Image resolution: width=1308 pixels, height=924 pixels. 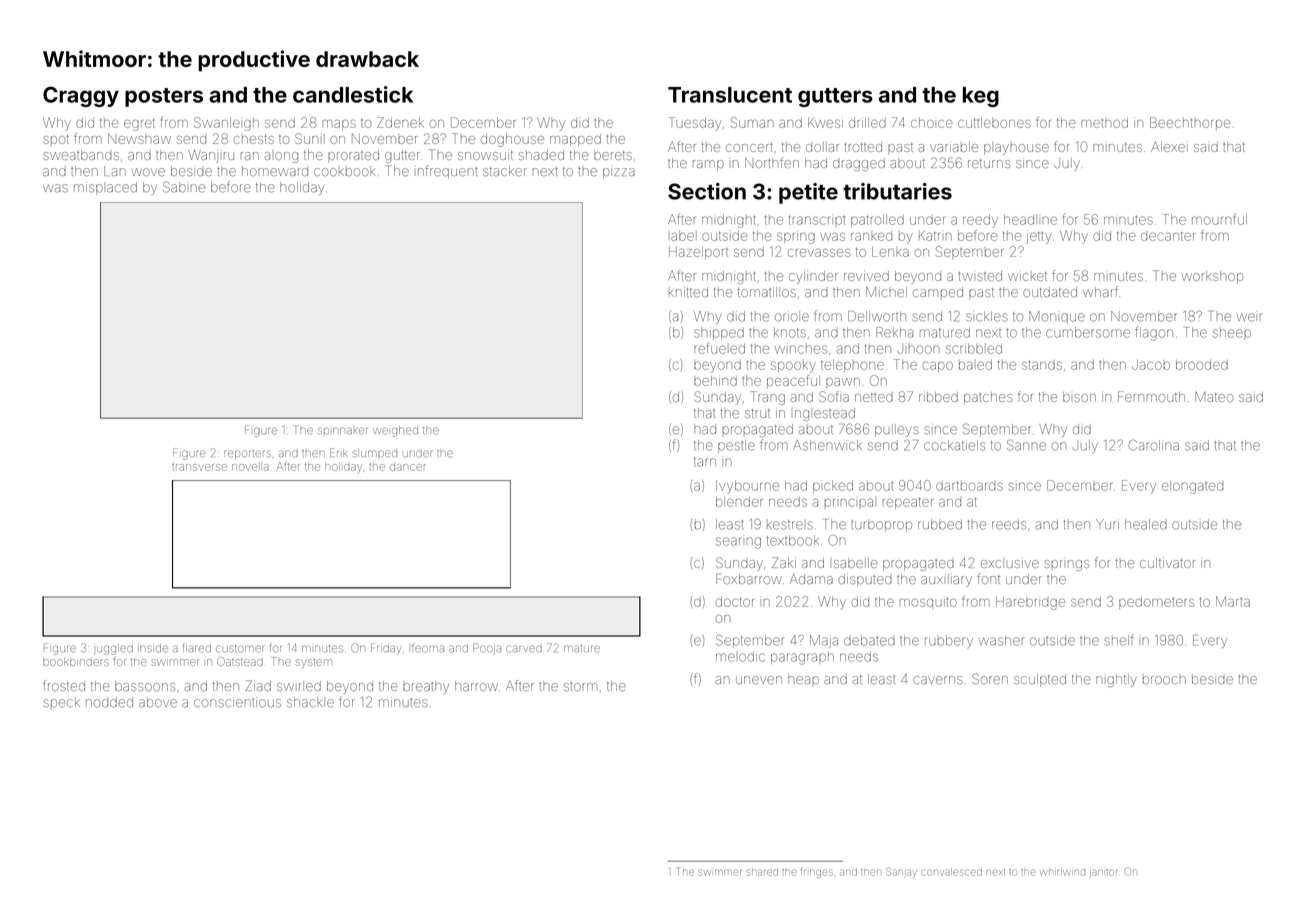 I want to click on spinnaker, so click(x=342, y=431).
